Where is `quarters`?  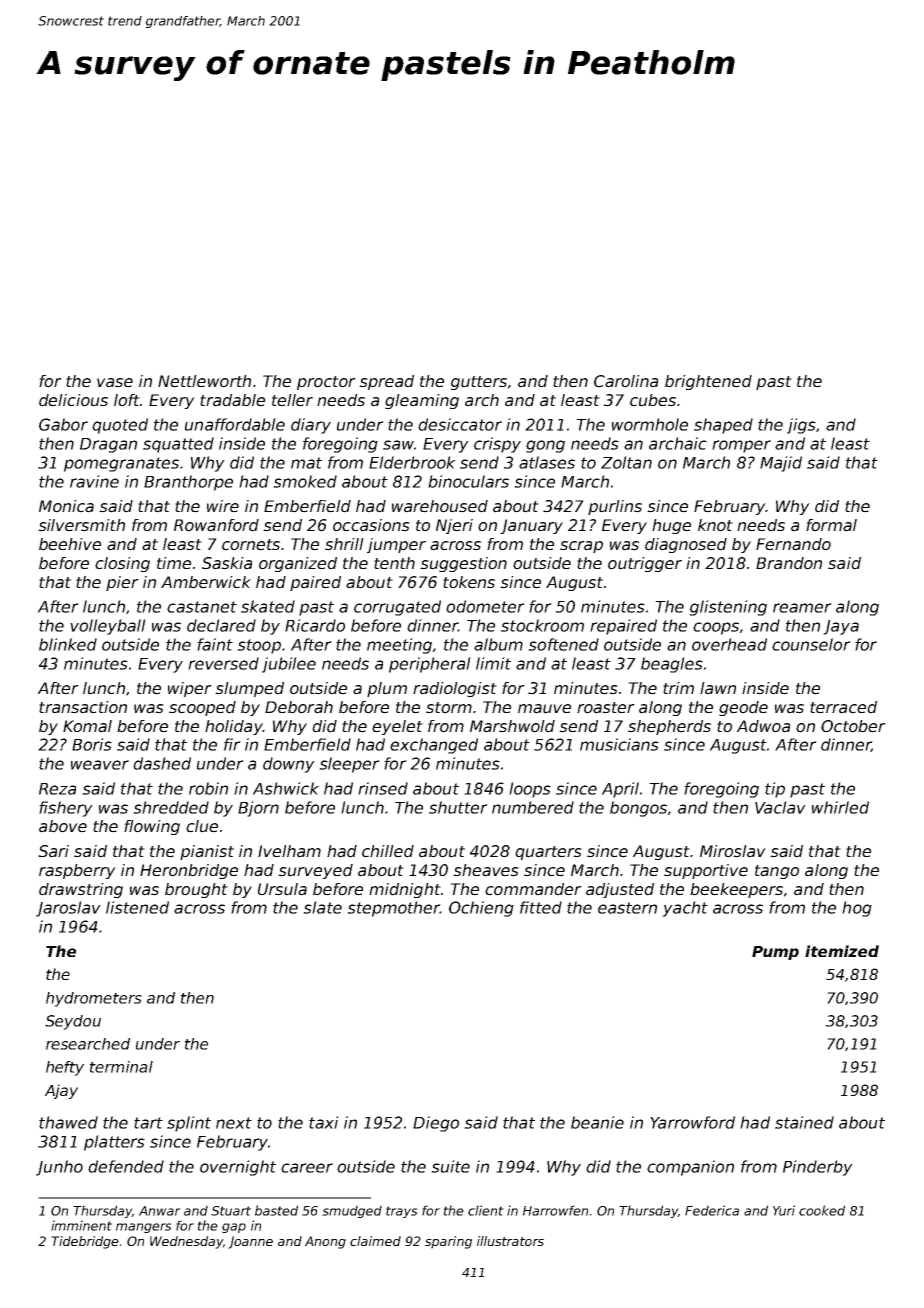 quarters is located at coordinates (548, 853).
